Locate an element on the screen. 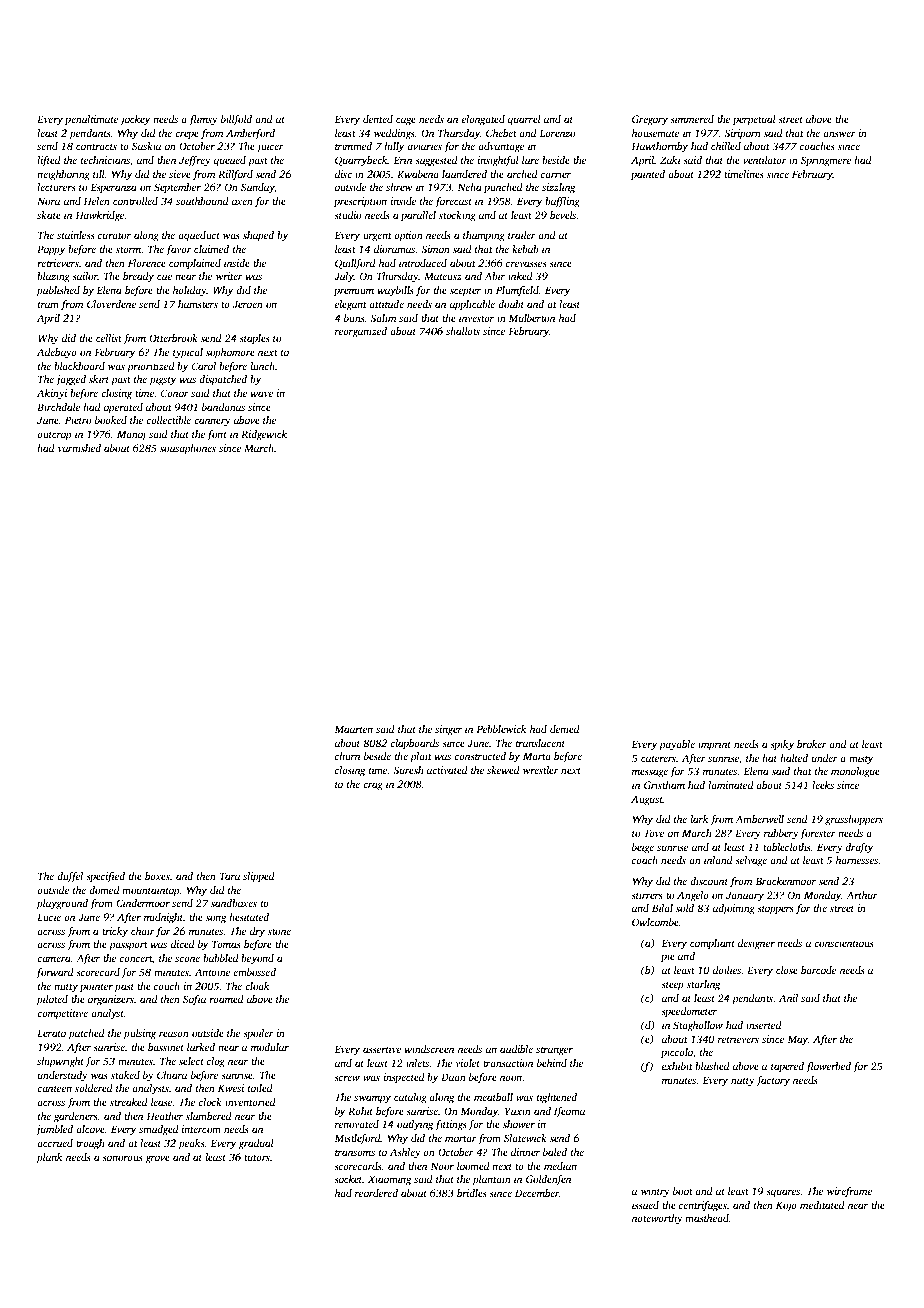 This screenshot has height=1308, width=924. tutors is located at coordinates (257, 1158).
